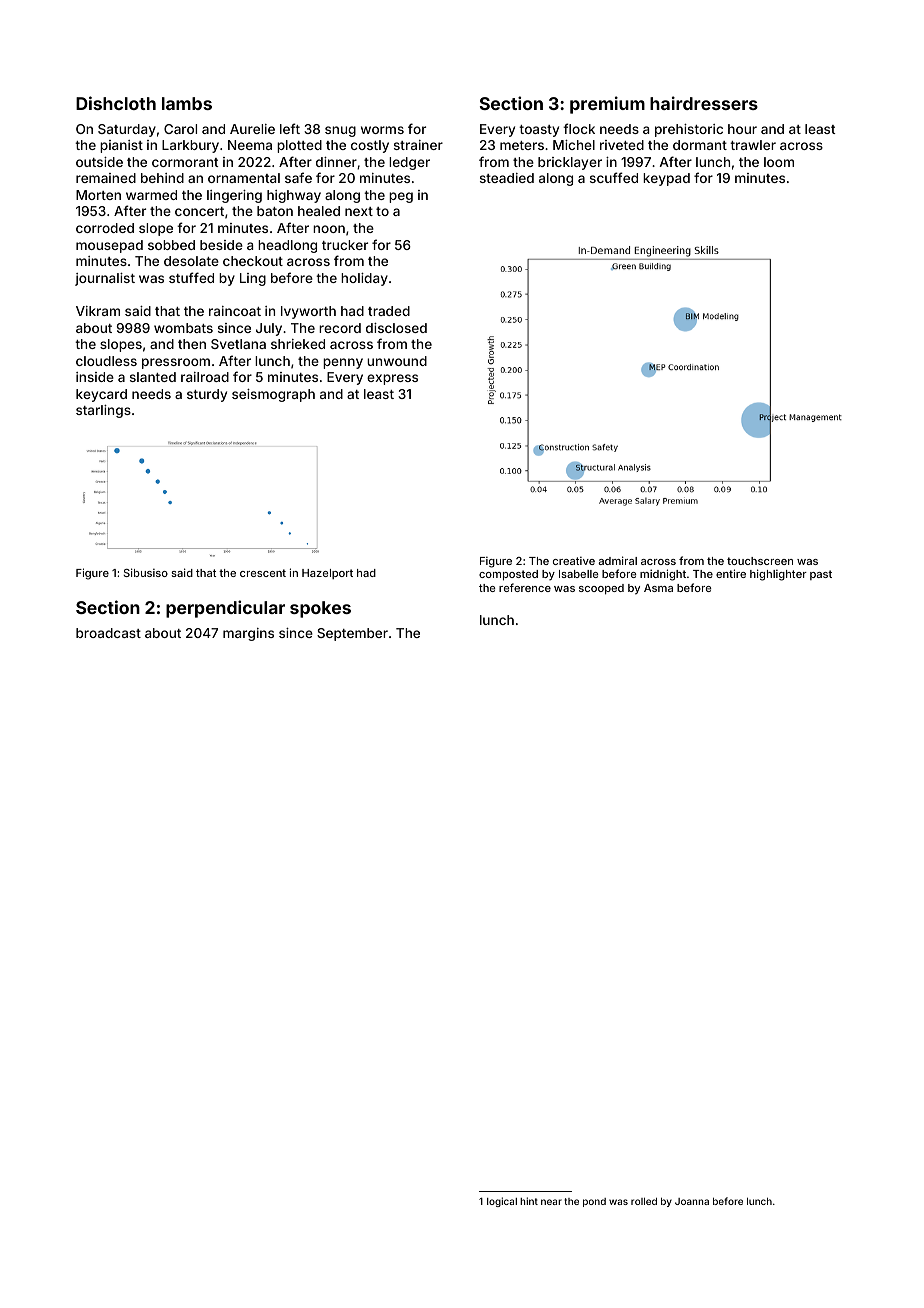 This screenshot has width=924, height=1308. What do you see at coordinates (340, 328) in the screenshot?
I see `record` at bounding box center [340, 328].
